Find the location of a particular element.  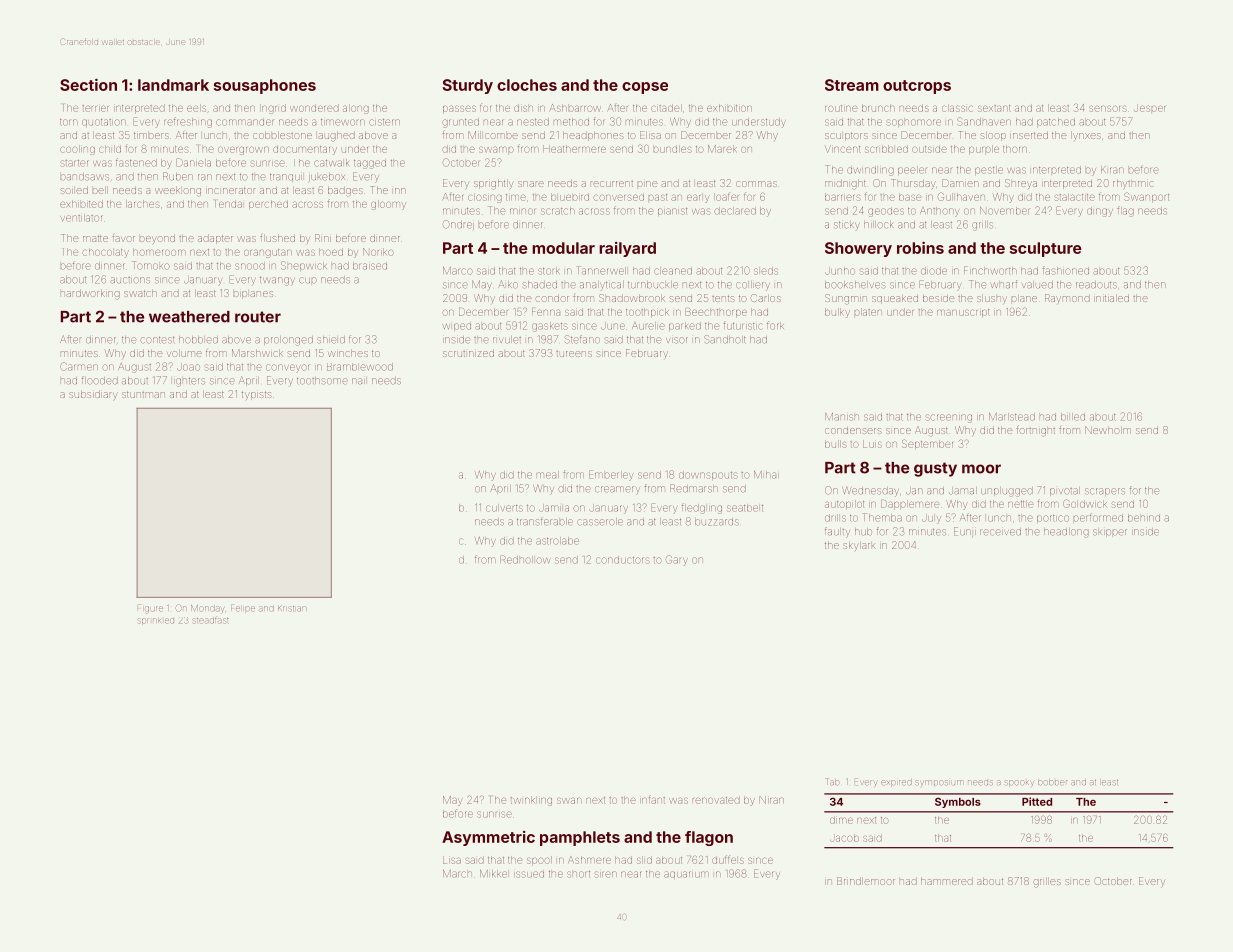

Tannerwell is located at coordinates (601, 270).
